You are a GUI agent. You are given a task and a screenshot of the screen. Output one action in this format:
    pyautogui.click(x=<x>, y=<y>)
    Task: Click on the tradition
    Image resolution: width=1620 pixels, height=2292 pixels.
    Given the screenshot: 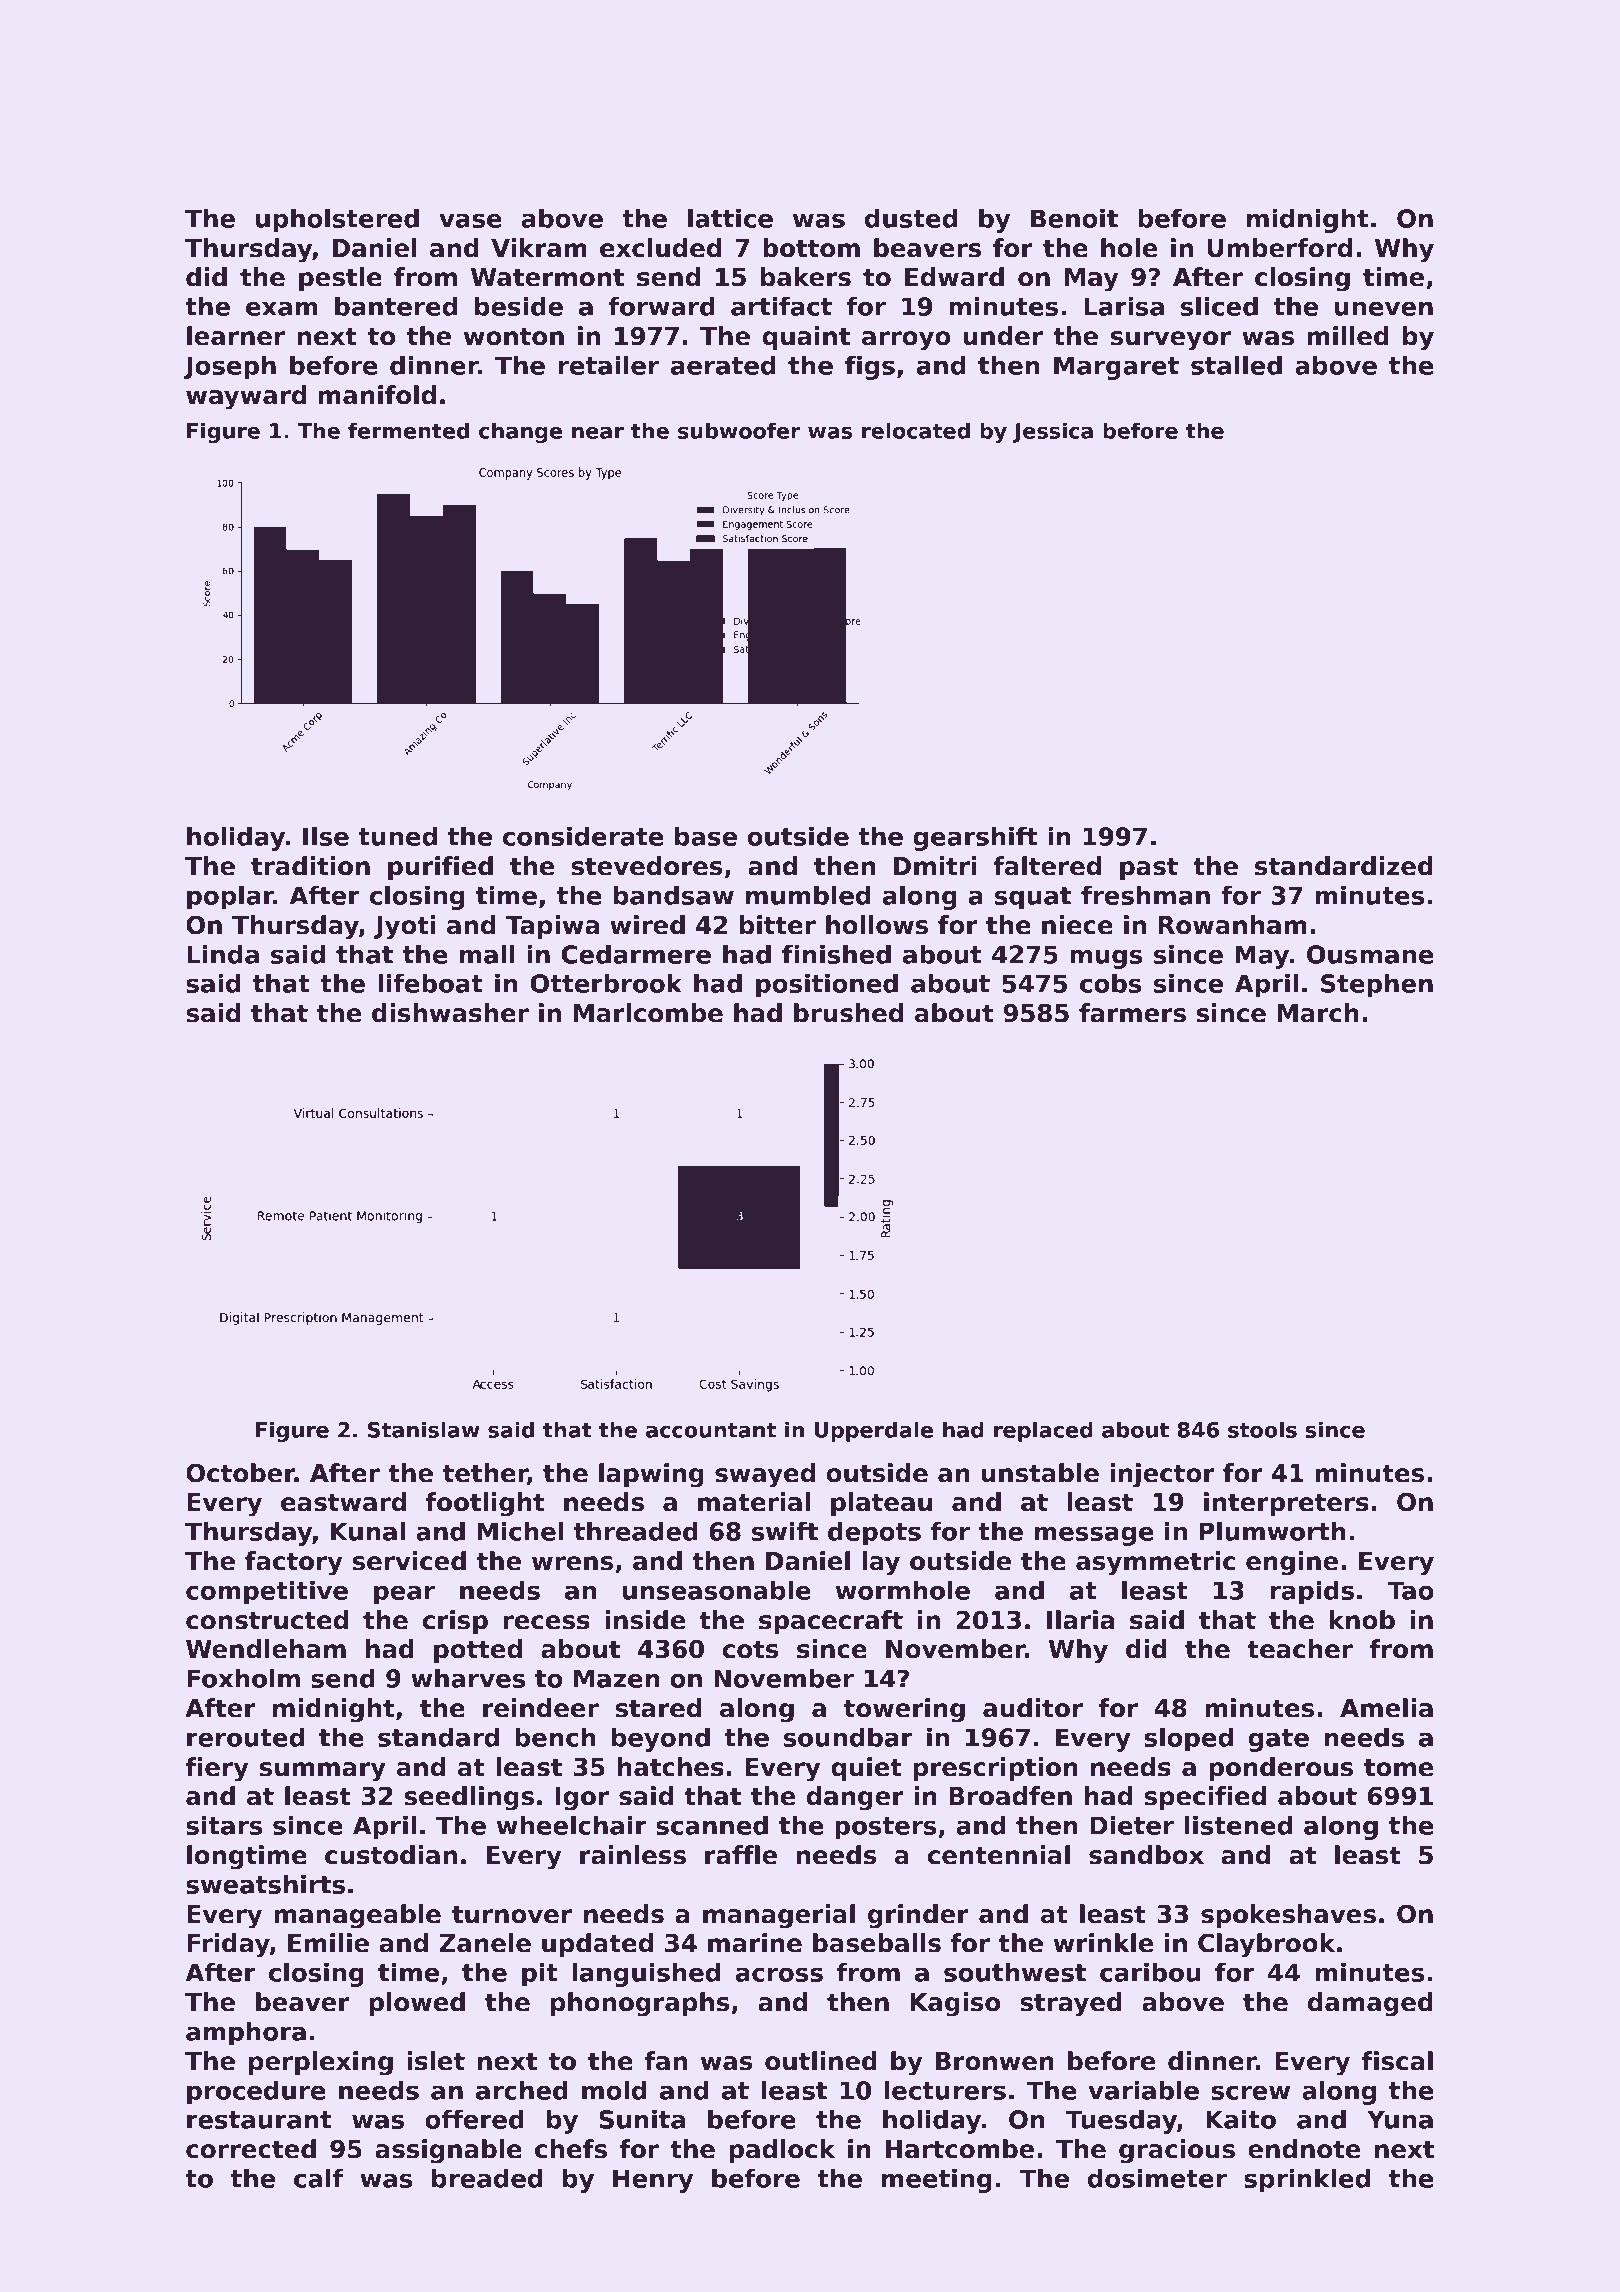 What is the action you would take?
    pyautogui.click(x=310, y=866)
